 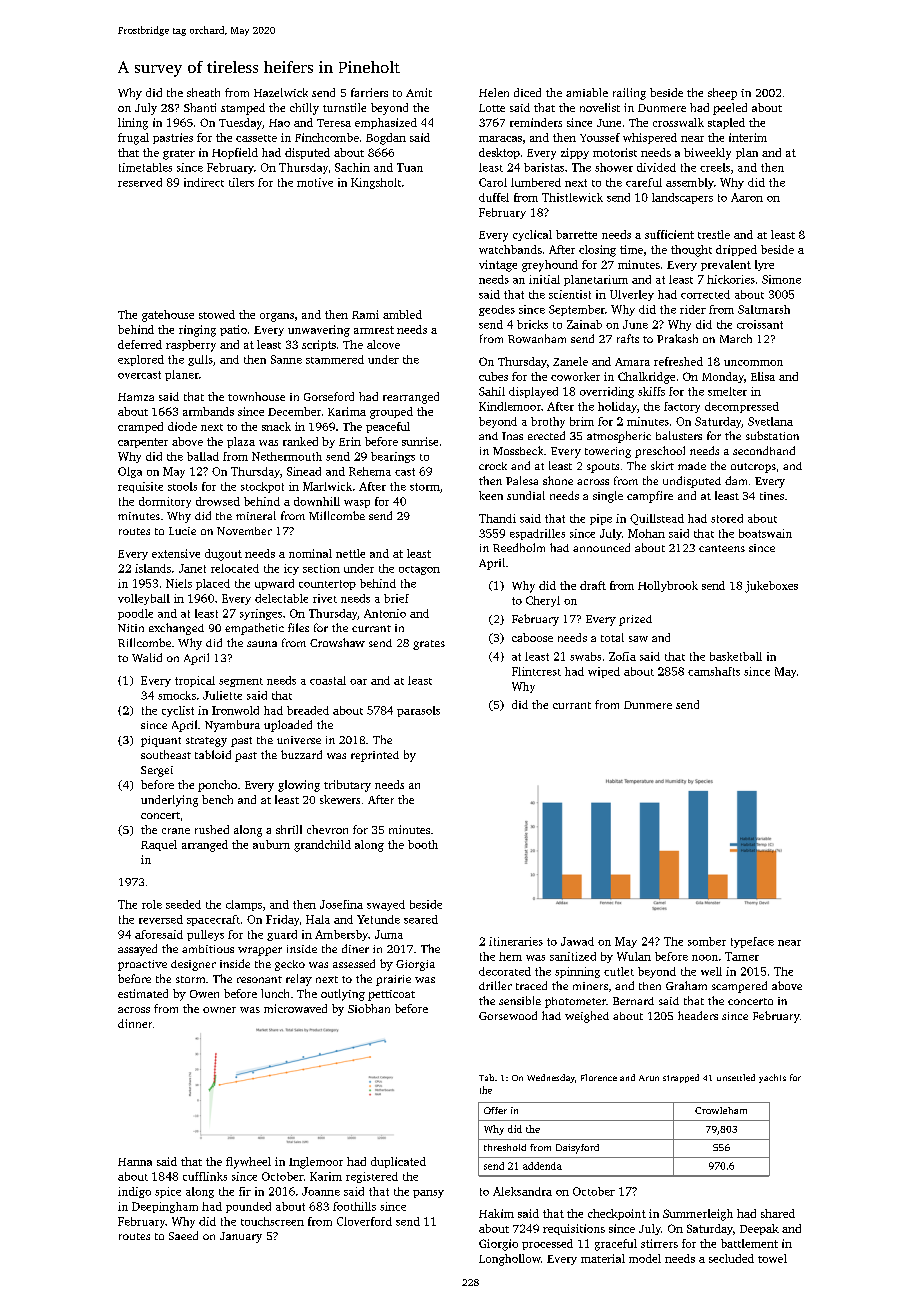 I want to click on model, so click(x=645, y=1258).
